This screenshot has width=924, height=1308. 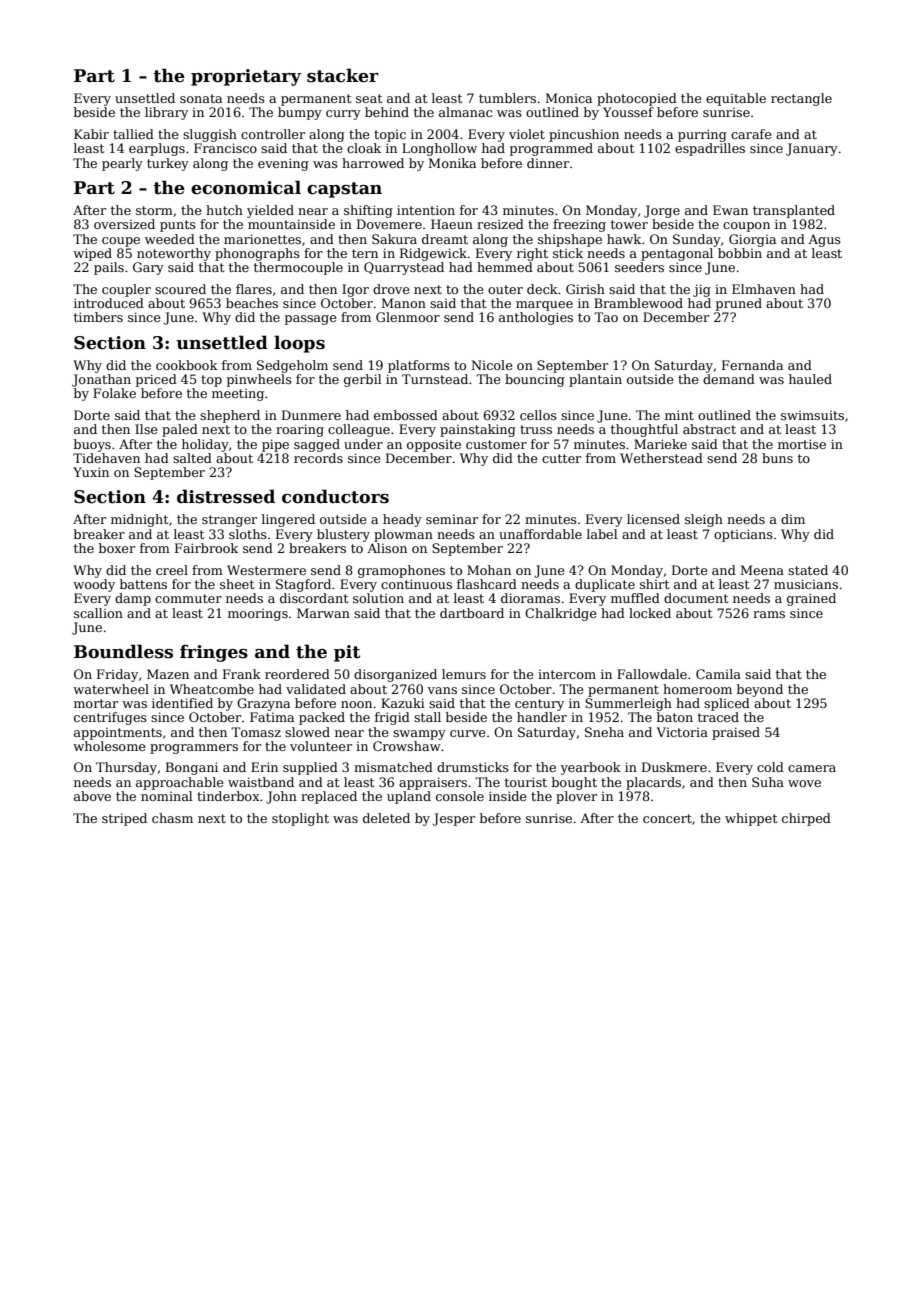 What do you see at coordinates (91, 134) in the screenshot?
I see `Kabir` at bounding box center [91, 134].
